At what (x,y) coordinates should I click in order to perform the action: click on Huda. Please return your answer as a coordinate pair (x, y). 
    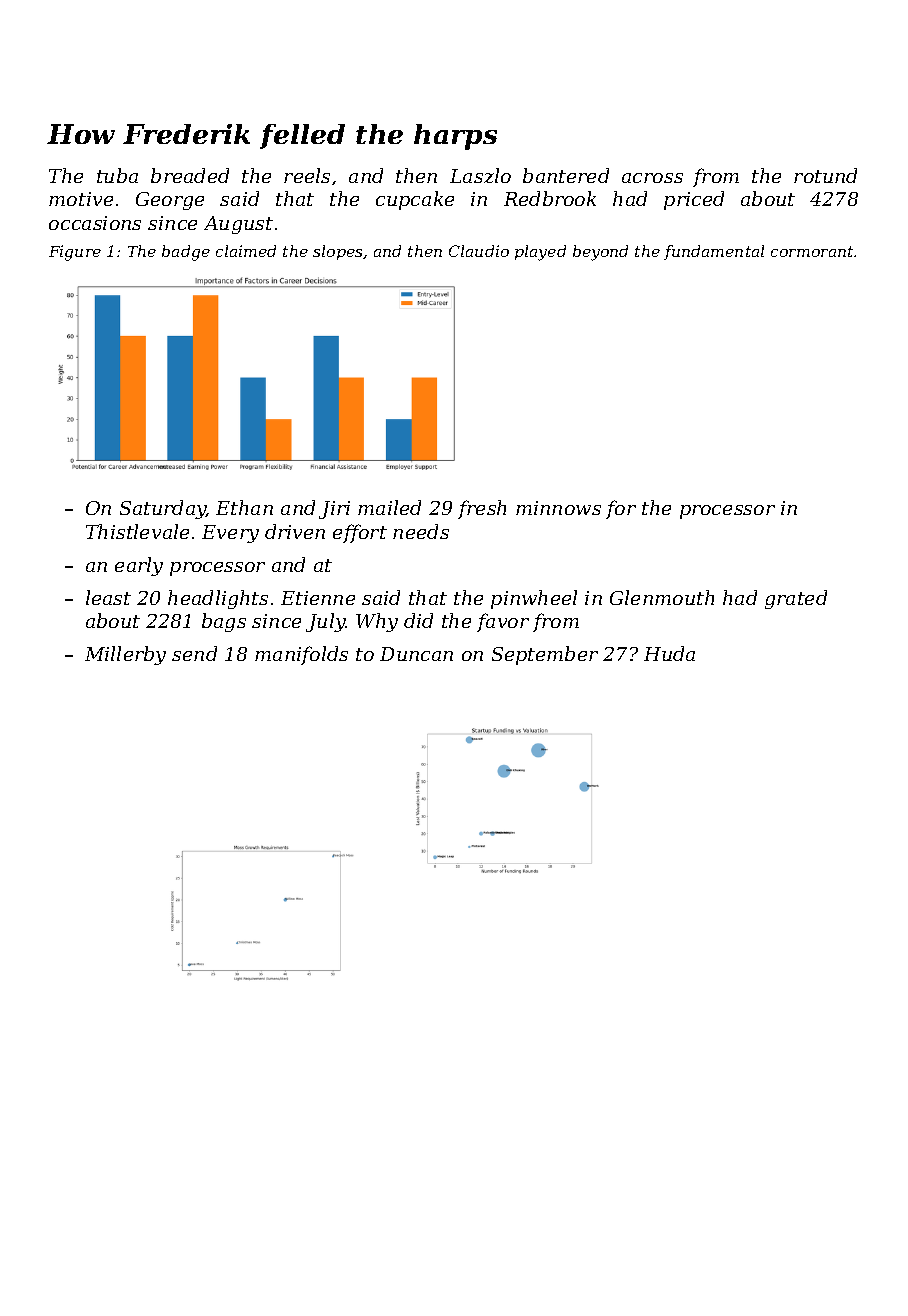
    Looking at the image, I should click on (669, 653).
